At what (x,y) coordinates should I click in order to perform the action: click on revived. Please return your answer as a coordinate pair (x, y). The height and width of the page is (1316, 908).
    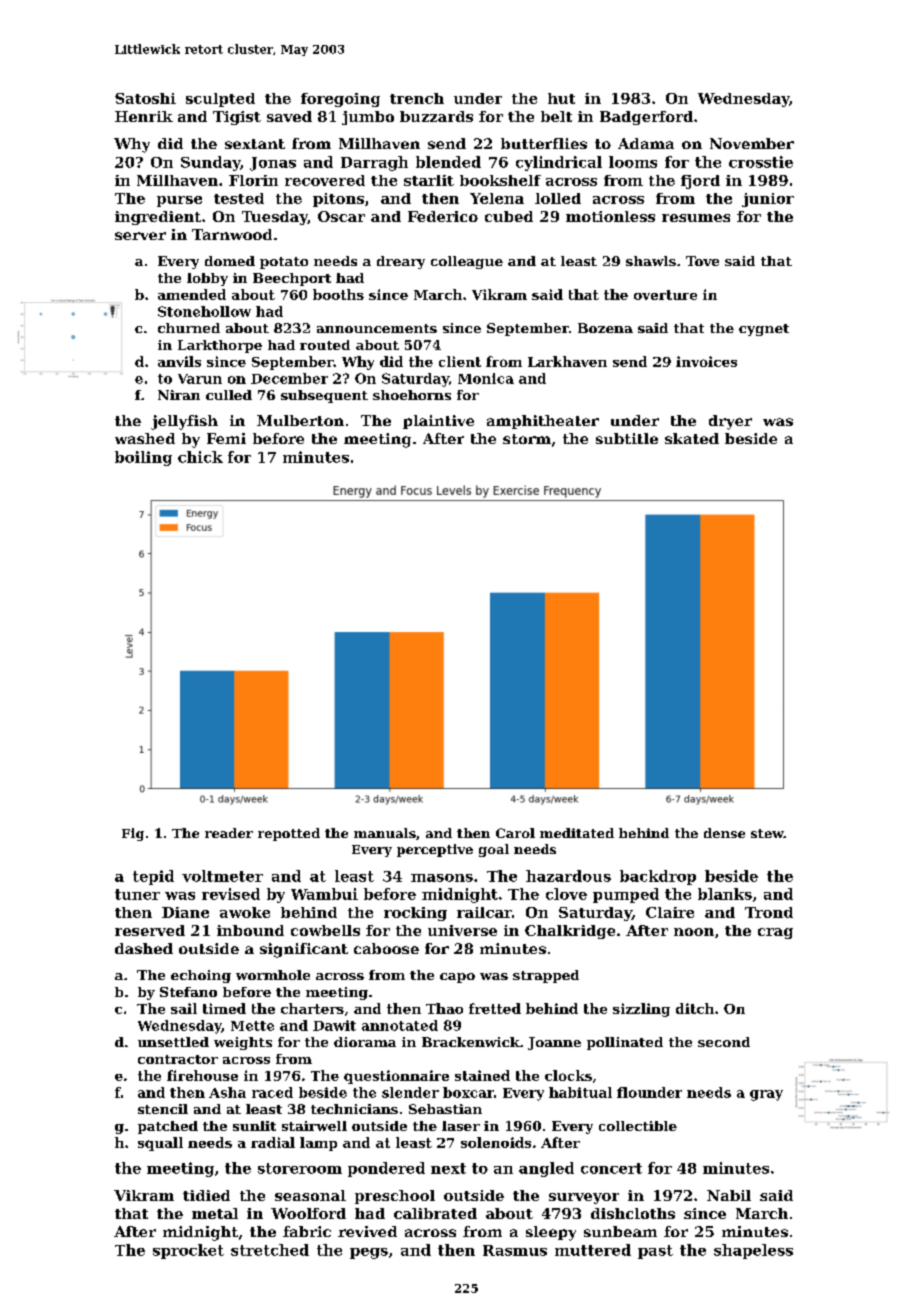
    Looking at the image, I should click on (367, 1231).
